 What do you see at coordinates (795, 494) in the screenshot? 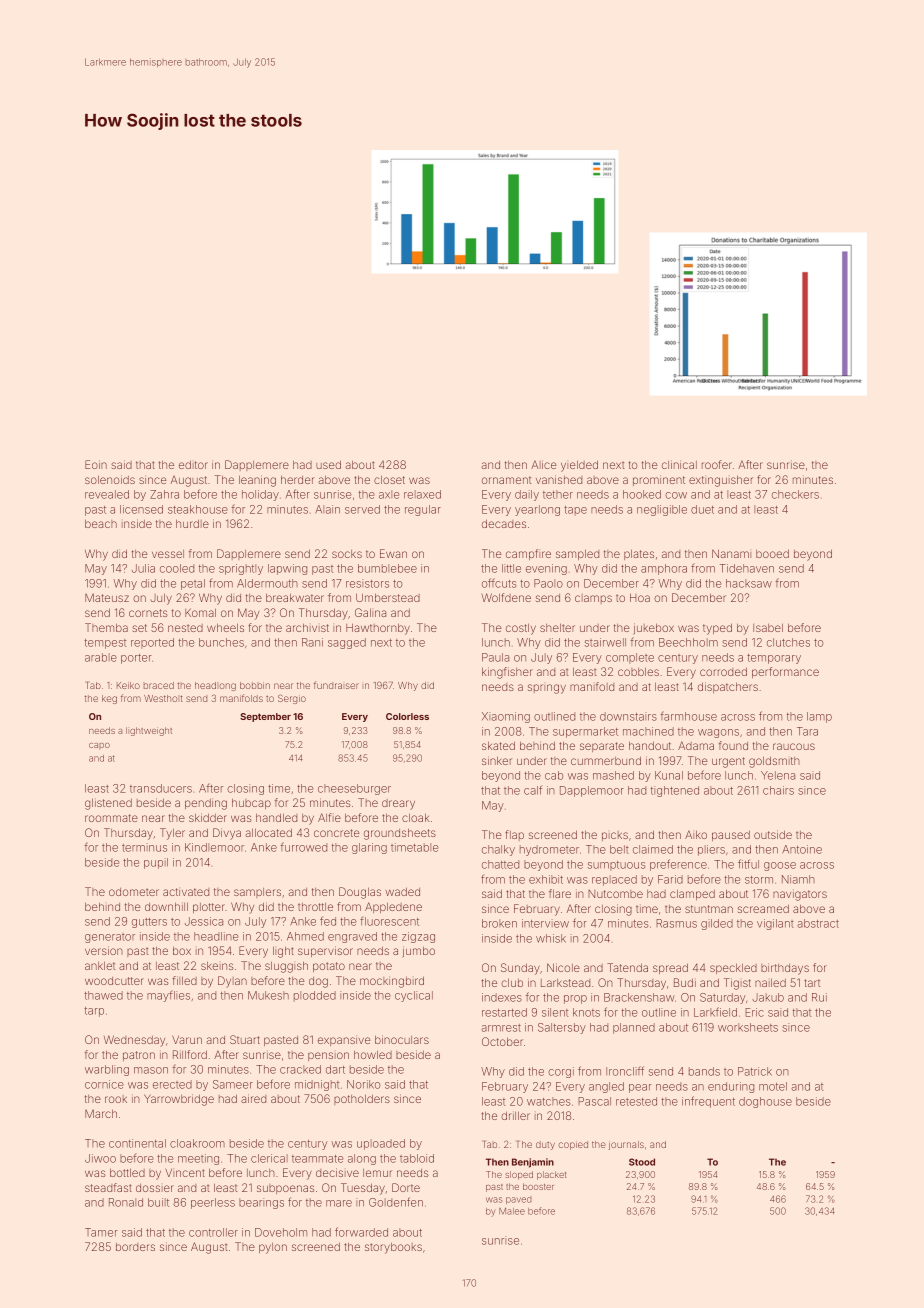
I see `checkers` at bounding box center [795, 494].
